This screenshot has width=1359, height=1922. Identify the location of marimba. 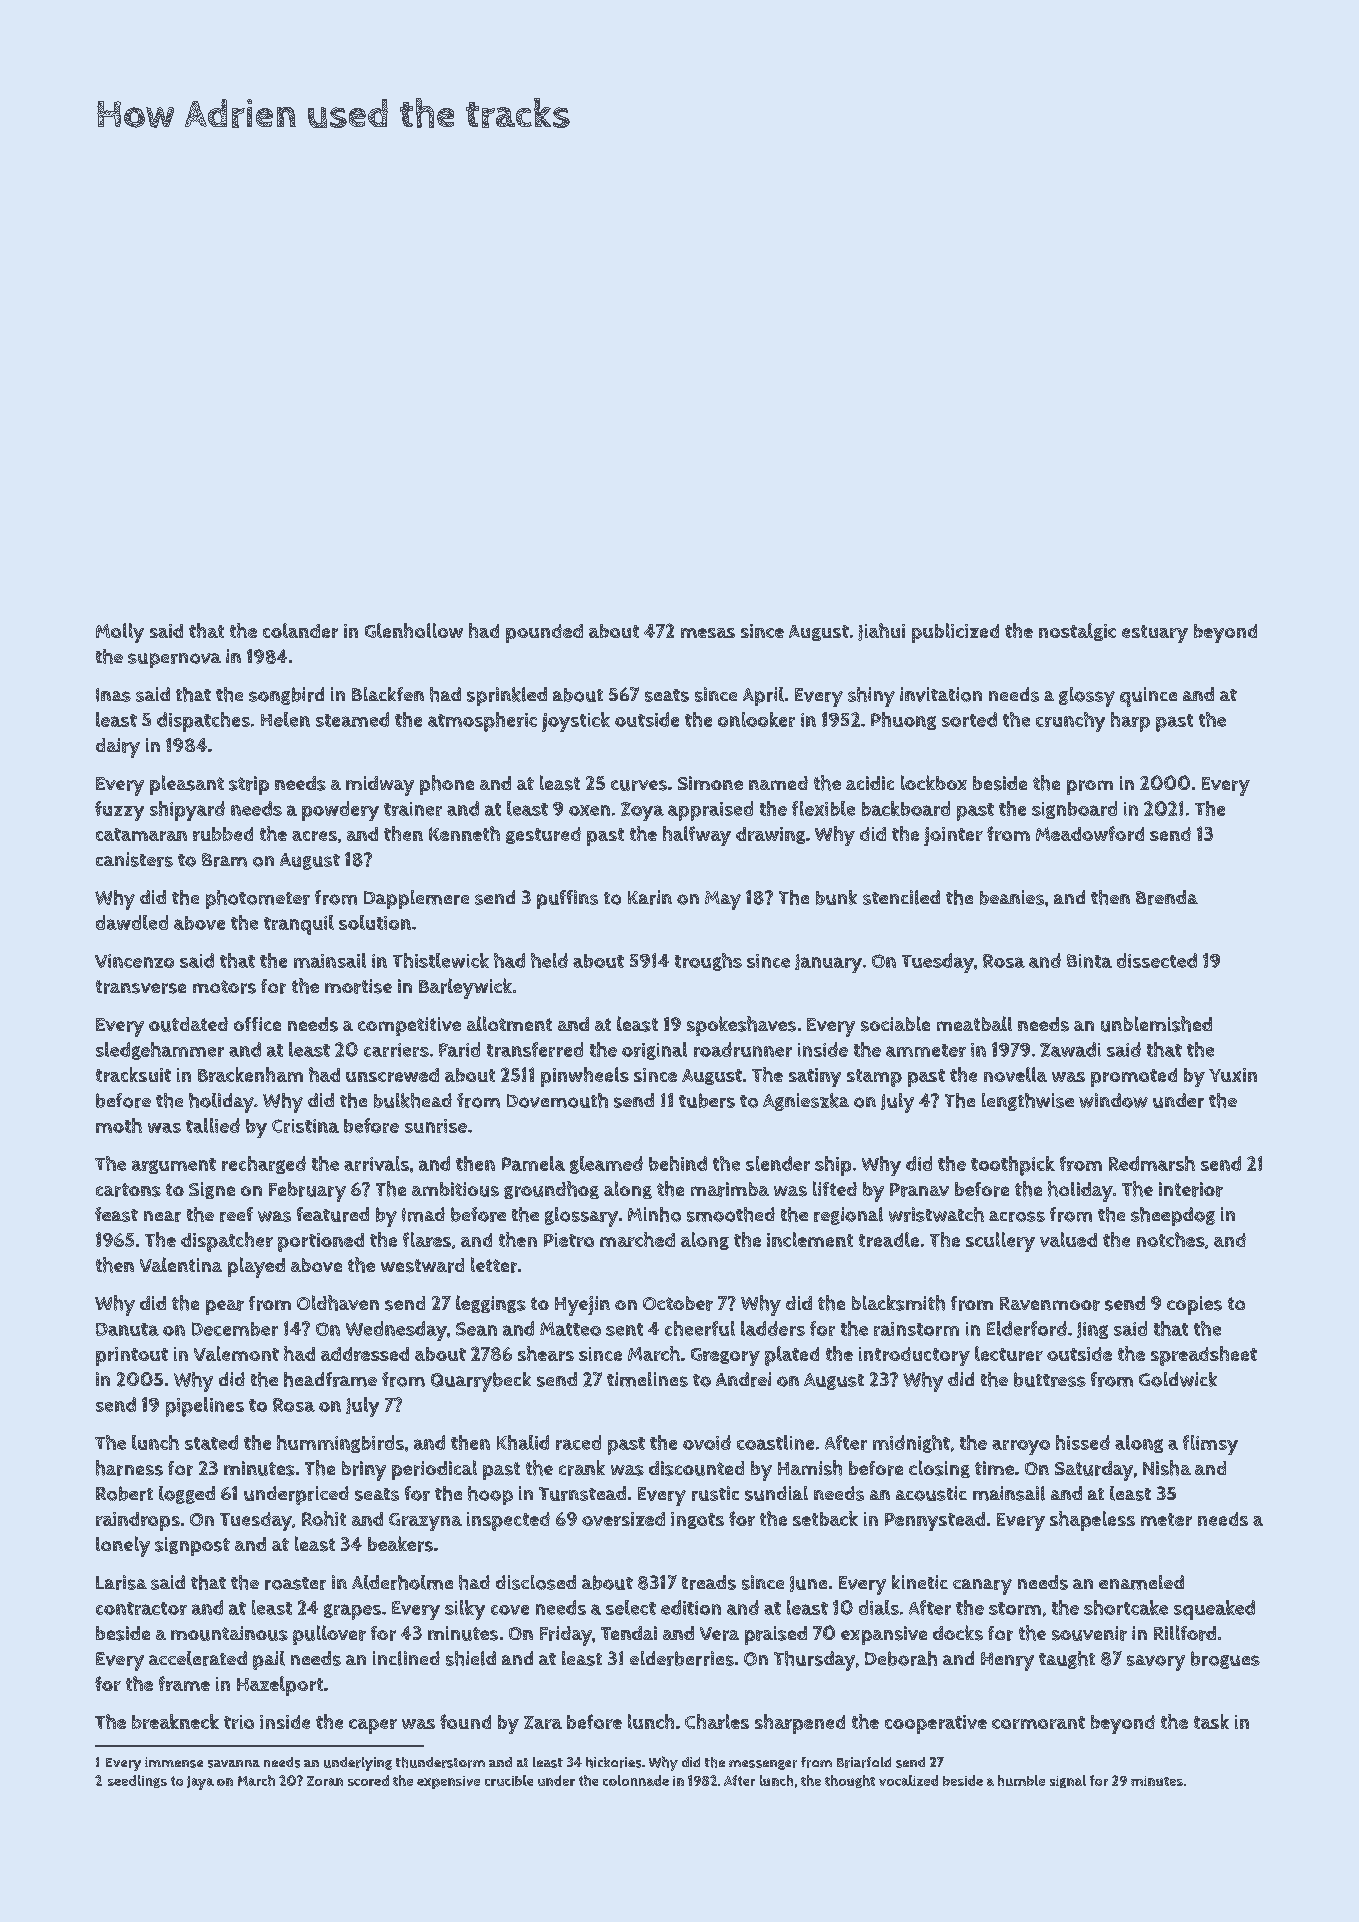
(730, 1189).
